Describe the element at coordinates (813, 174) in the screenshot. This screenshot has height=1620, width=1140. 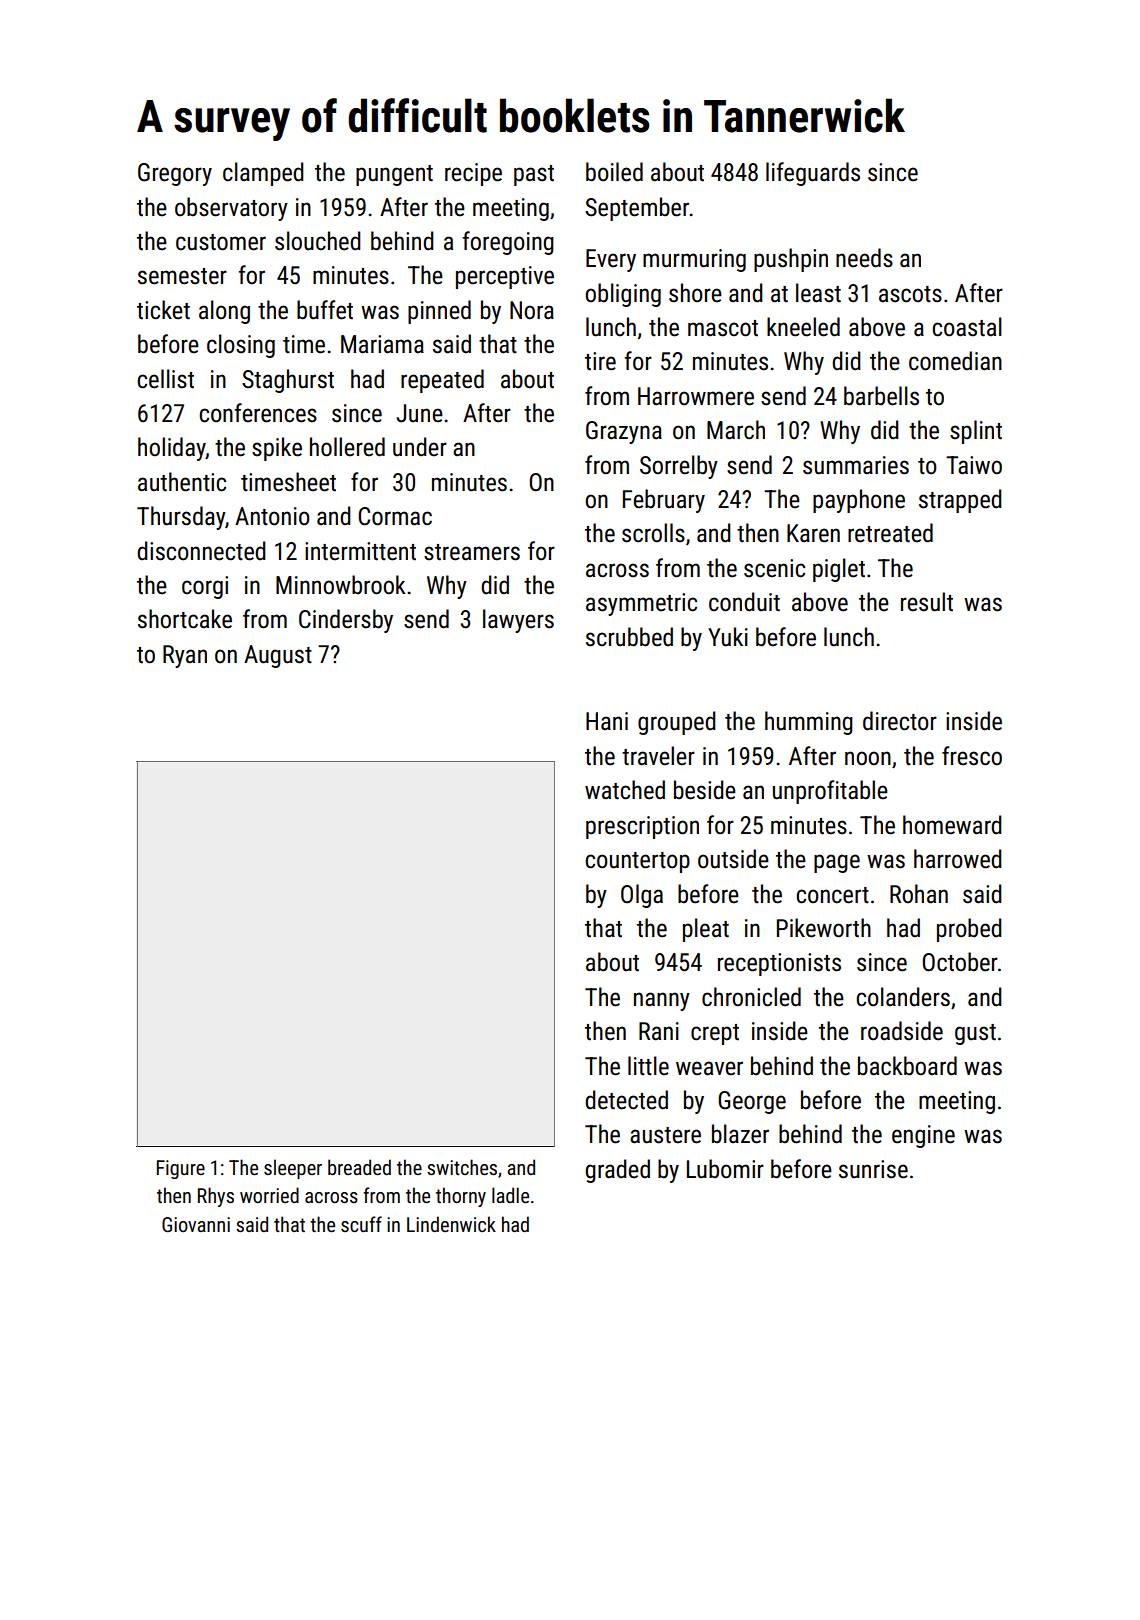
I see `lifeguards` at that location.
